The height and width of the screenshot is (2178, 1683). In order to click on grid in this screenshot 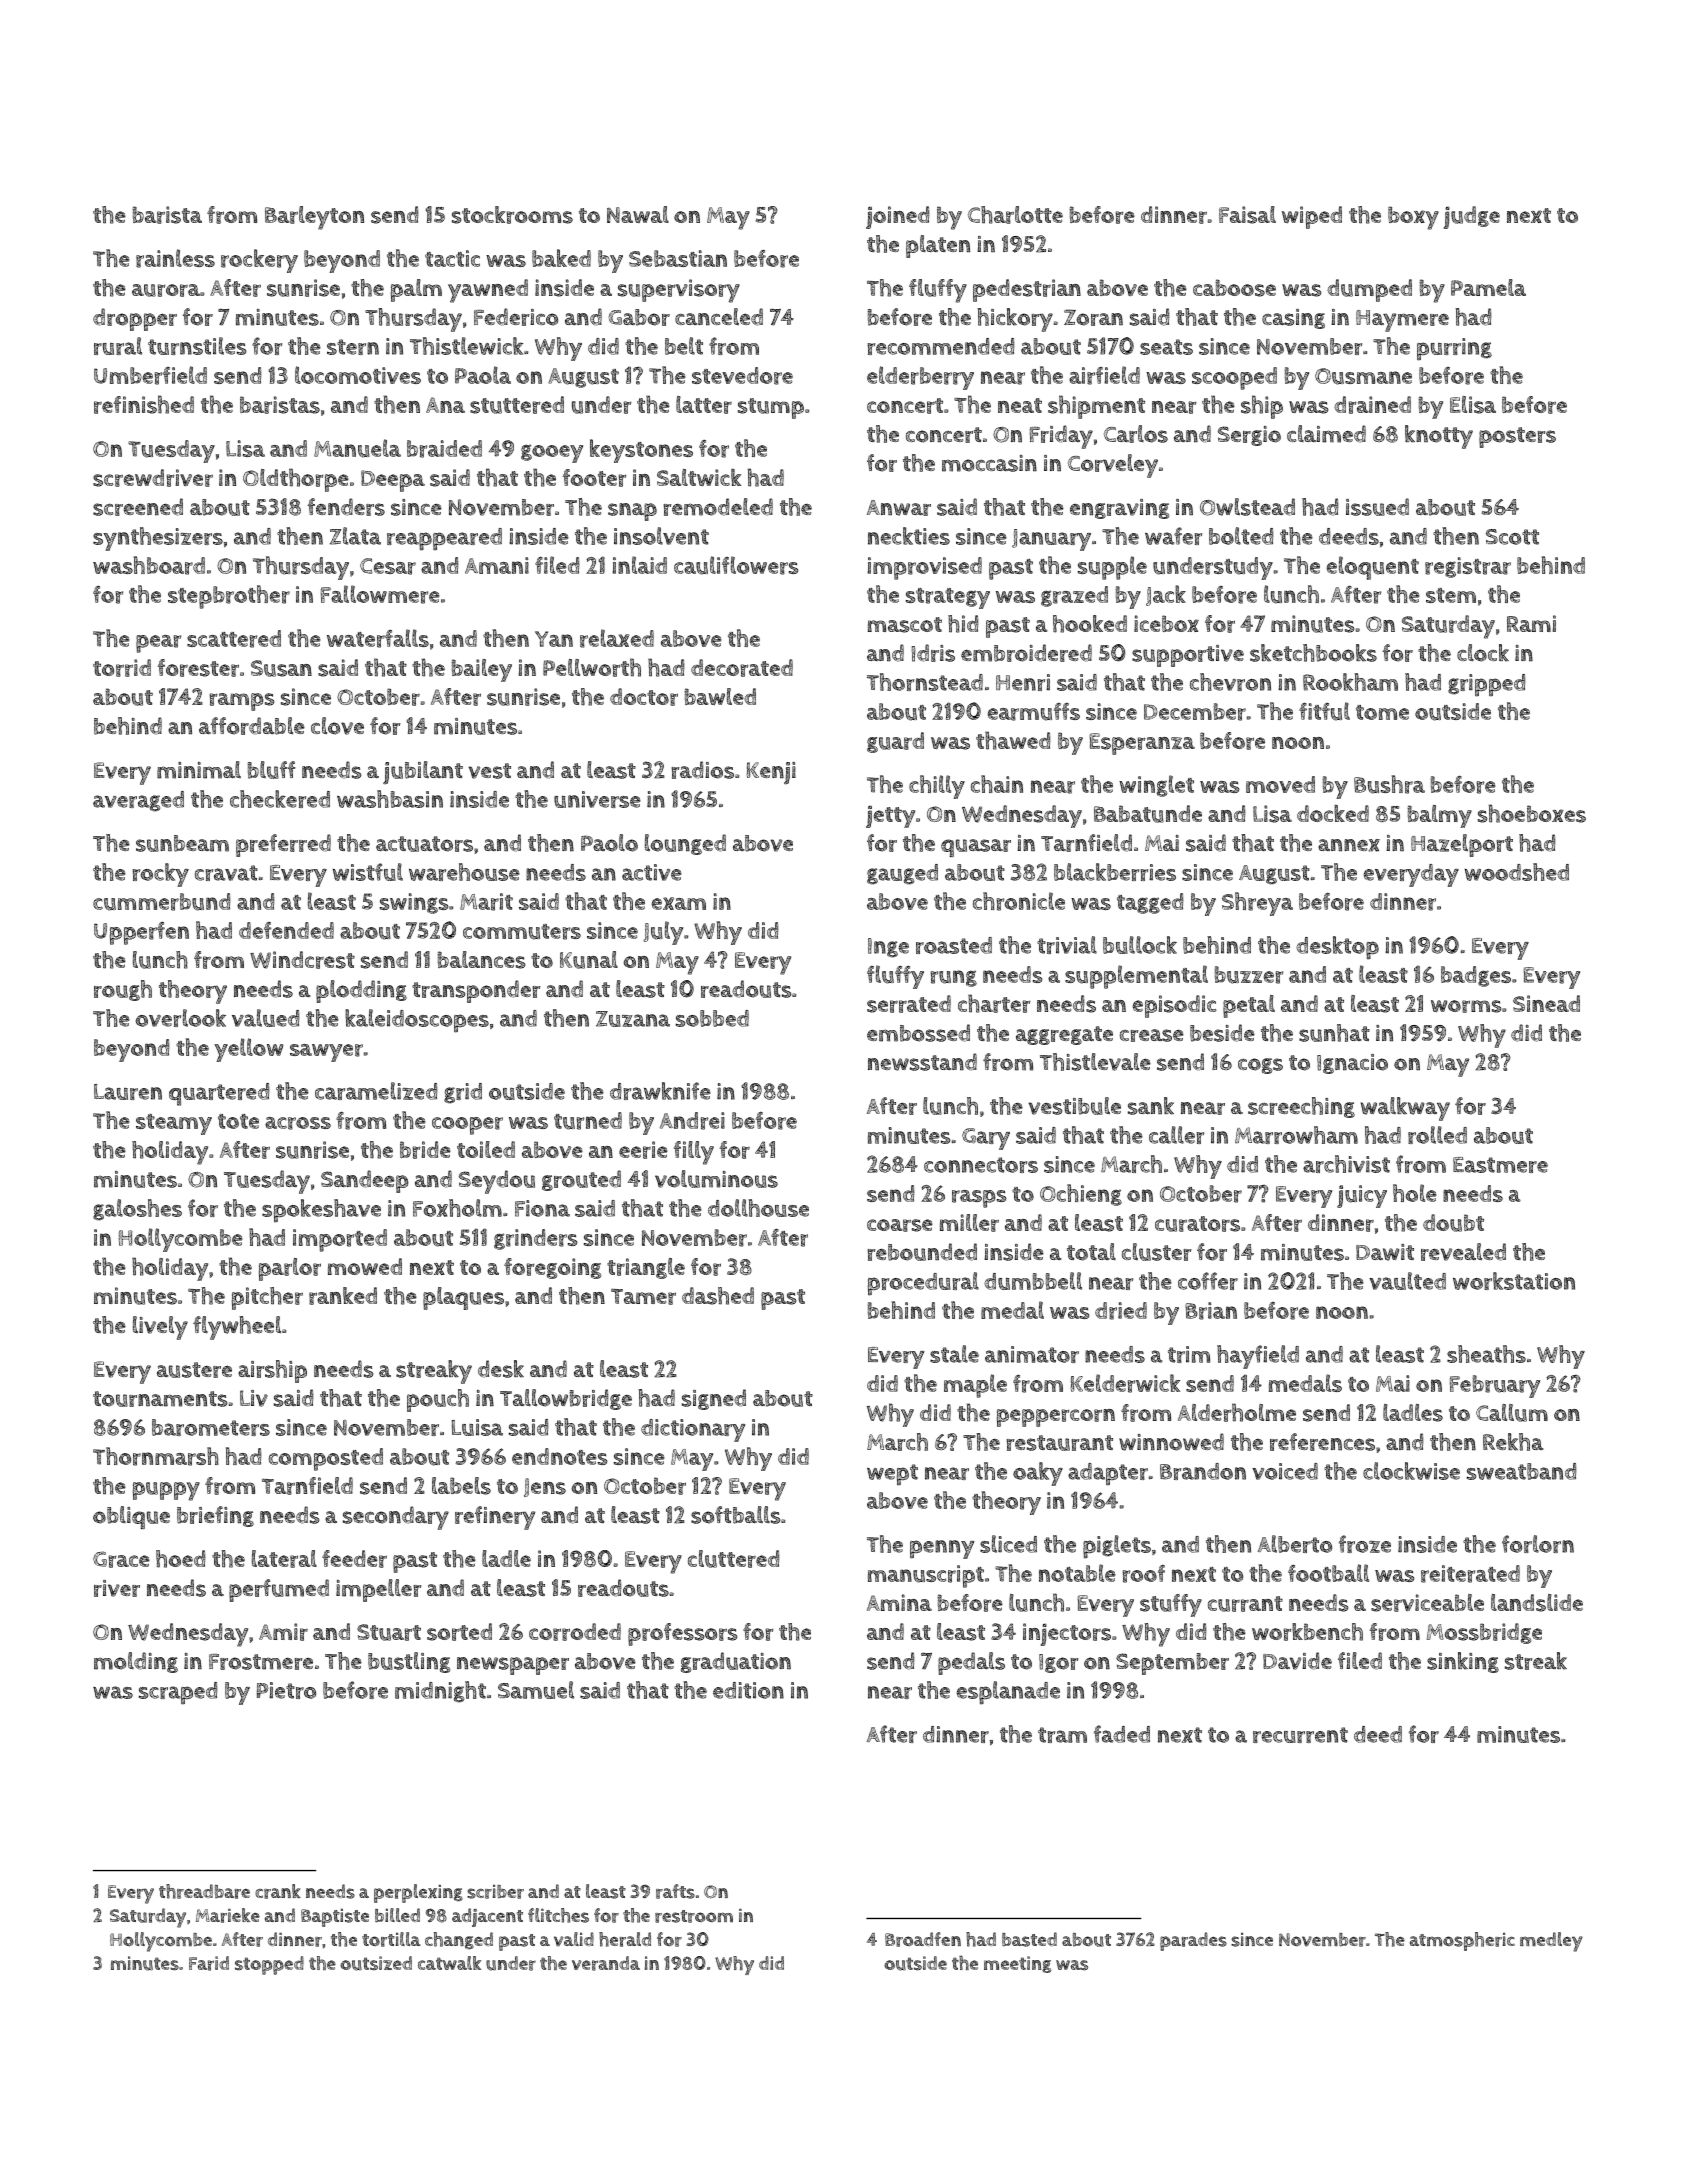, I will do `click(463, 1093)`.
